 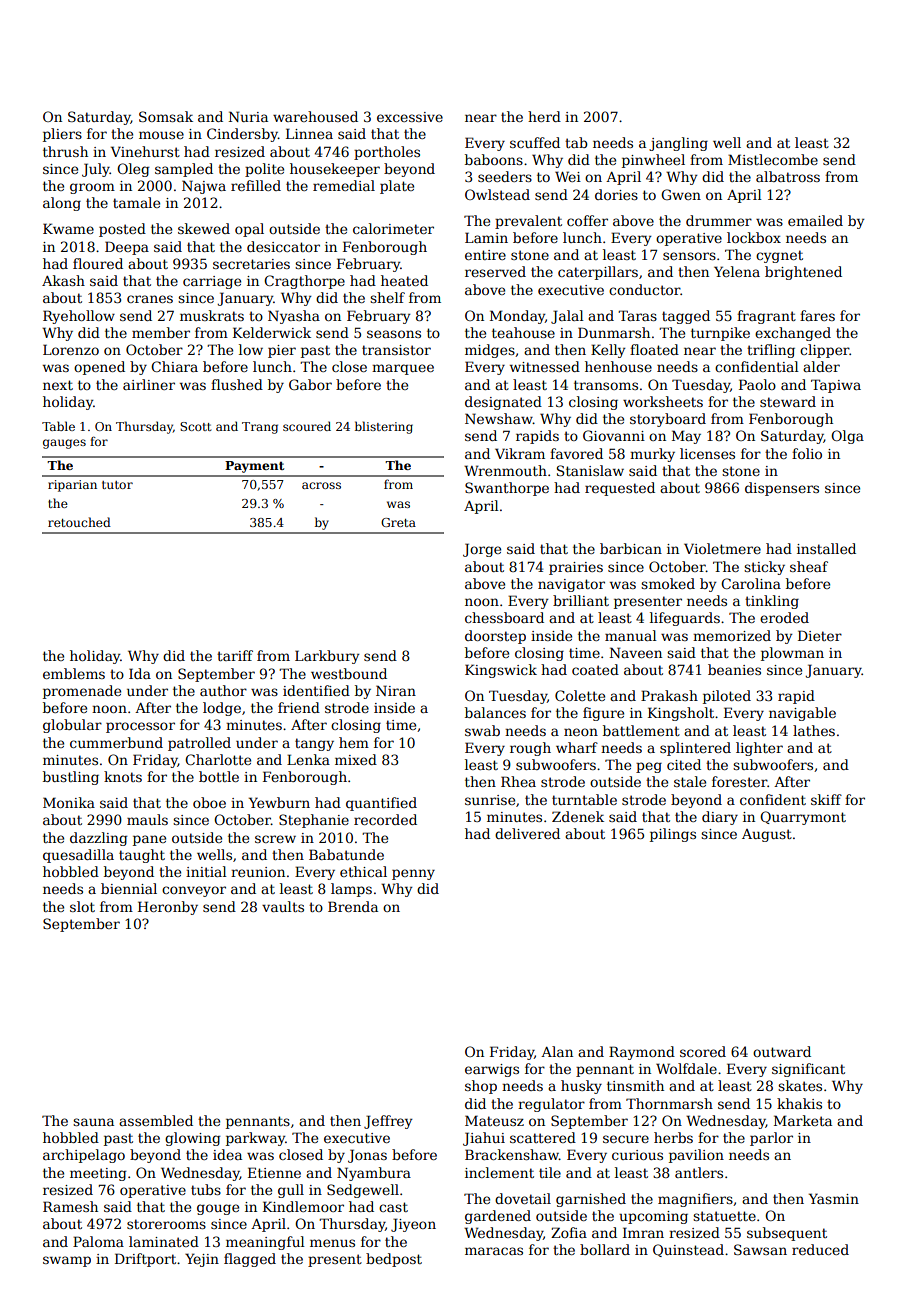 What do you see at coordinates (117, 485) in the image?
I see `tutor` at bounding box center [117, 485].
